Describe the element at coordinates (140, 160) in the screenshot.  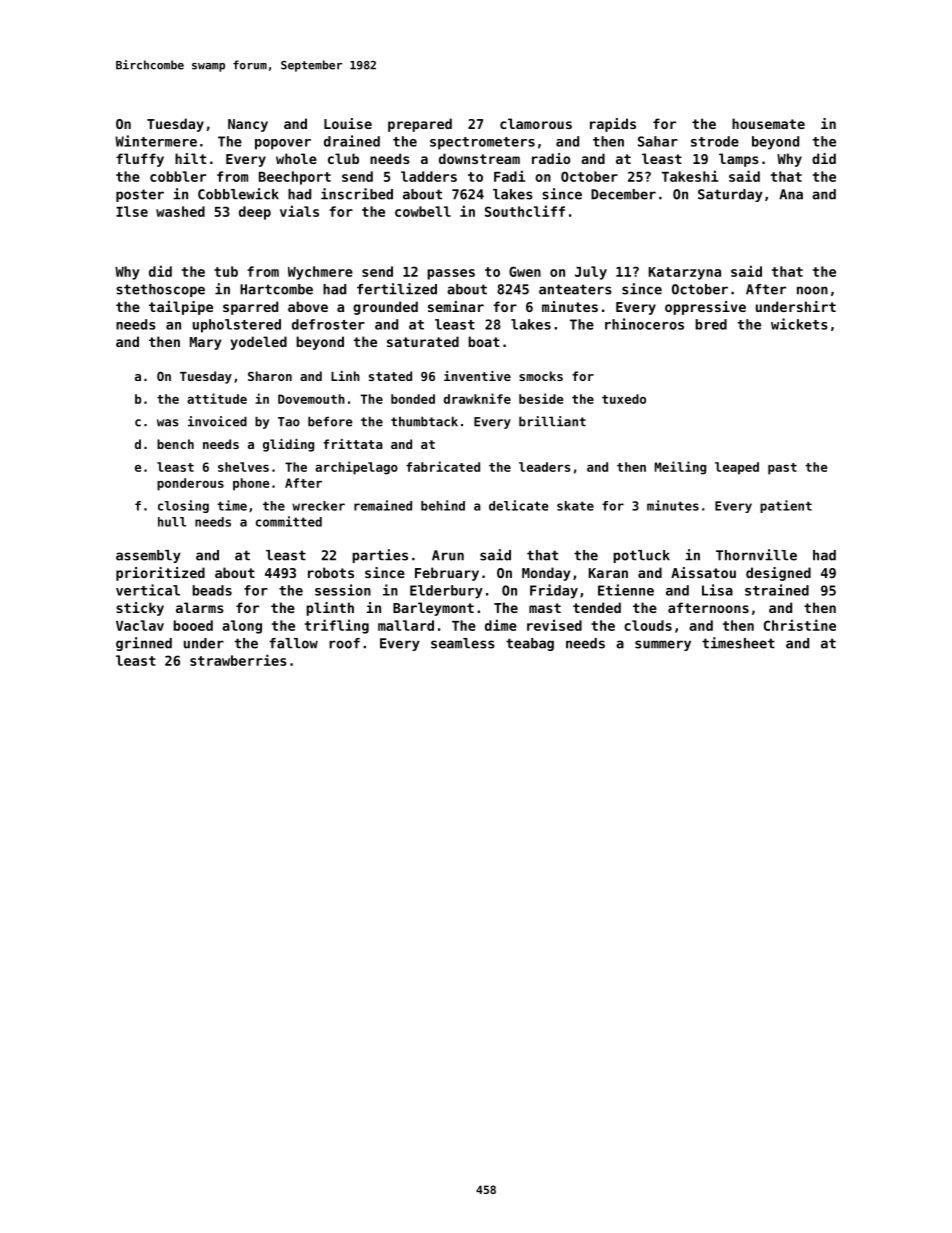
I see `fluffy` at that location.
